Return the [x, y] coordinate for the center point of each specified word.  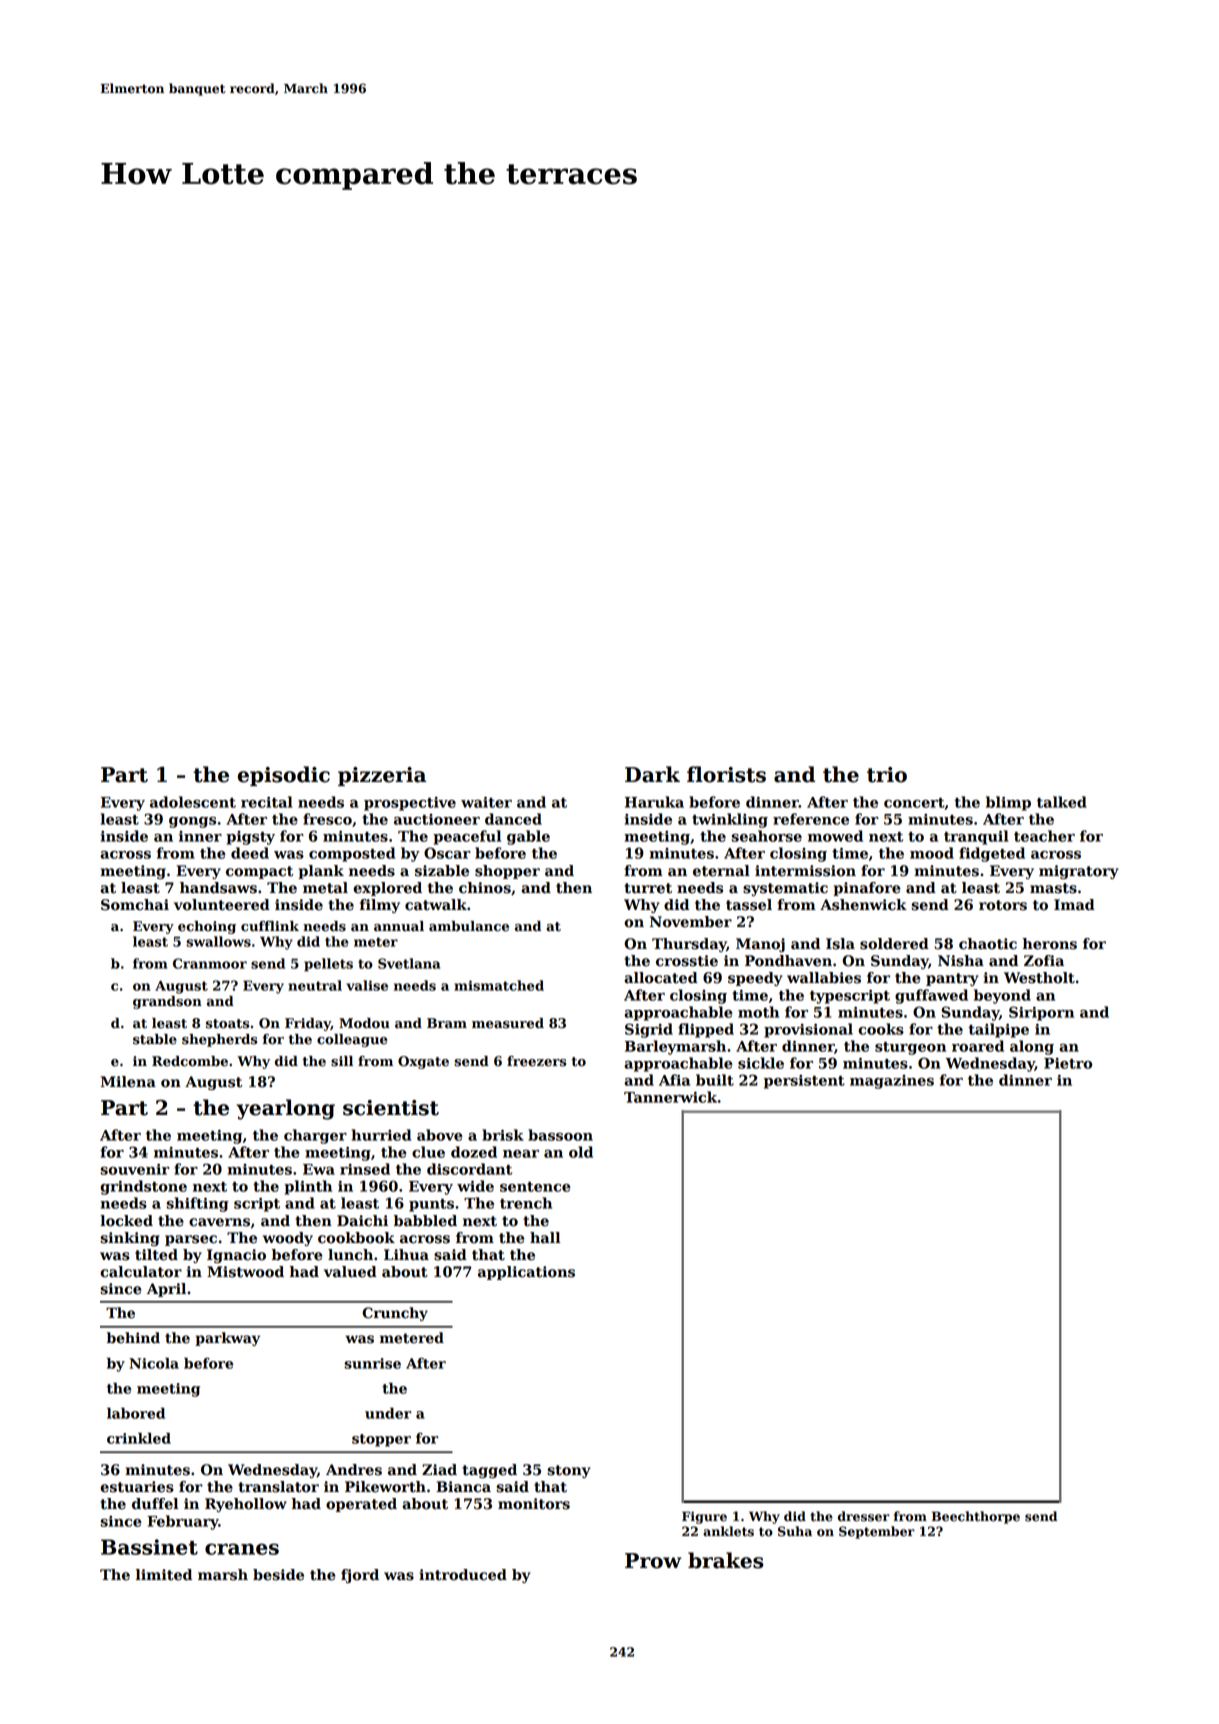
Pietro [1068, 1063]
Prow [653, 1561]
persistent [804, 1082]
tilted [156, 1255]
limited [164, 1575]
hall [545, 1238]
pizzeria [382, 776]
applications [526, 1273]
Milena [128, 1082]
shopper [507, 872]
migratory [1079, 872]
